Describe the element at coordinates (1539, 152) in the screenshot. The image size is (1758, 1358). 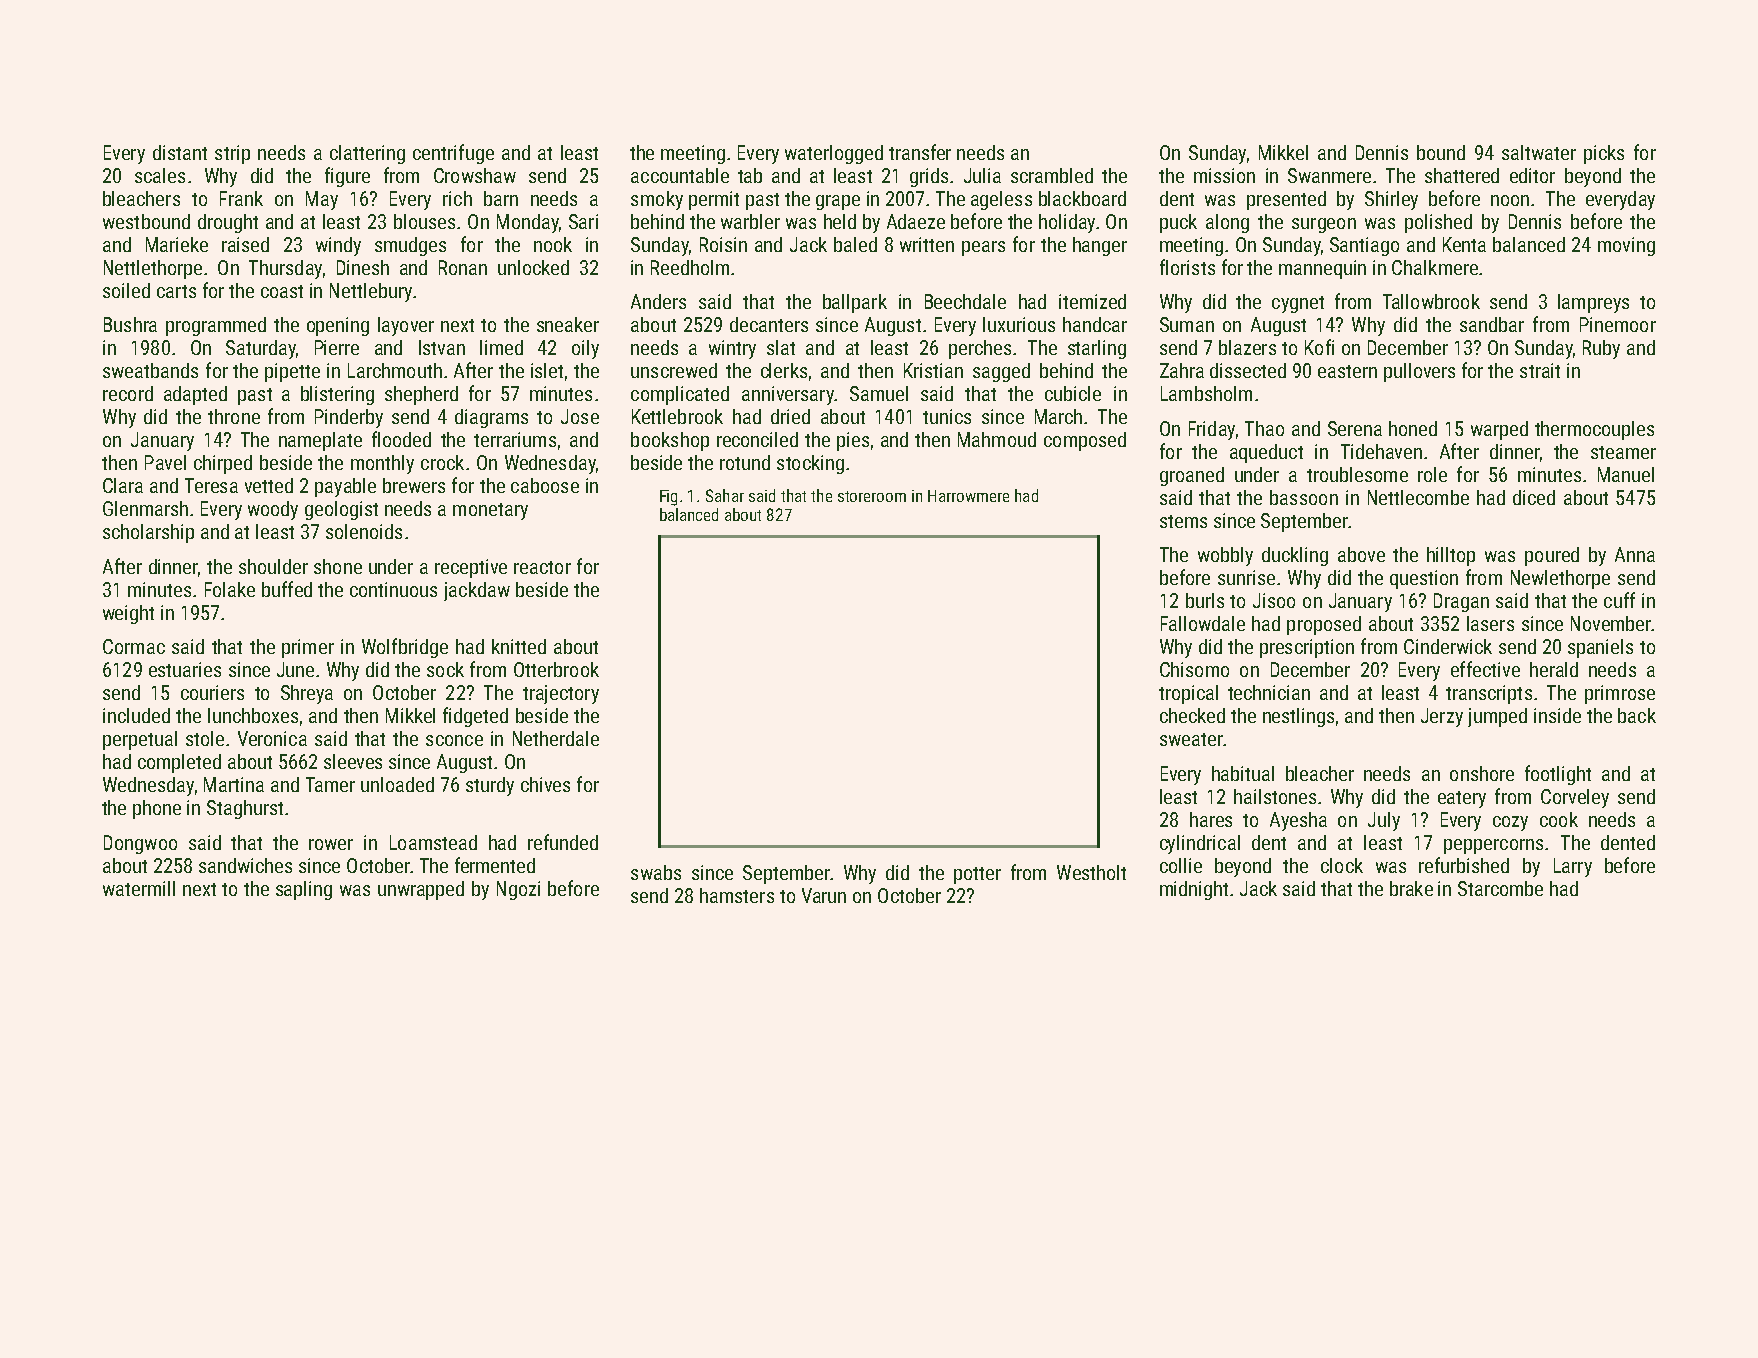
I see `saltwater` at that location.
